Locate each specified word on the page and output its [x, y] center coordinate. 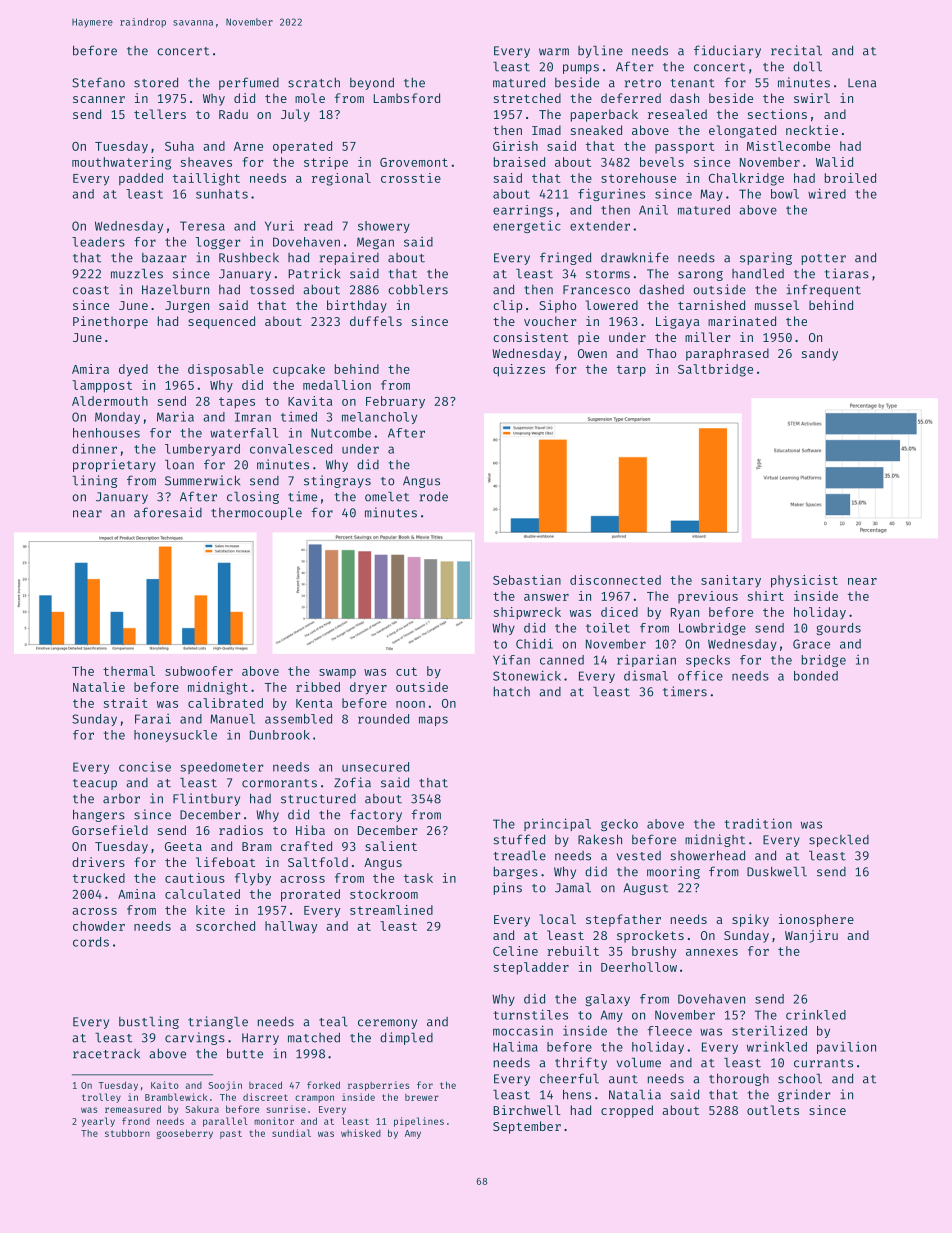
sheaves [206, 162]
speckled [839, 841]
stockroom [384, 894]
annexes [712, 952]
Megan [375, 243]
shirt [766, 596]
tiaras [846, 273]
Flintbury [206, 799]
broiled [850, 178]
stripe [326, 163]
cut [406, 671]
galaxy [607, 1000]
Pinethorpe [110, 322]
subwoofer [199, 671]
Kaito [165, 1085]
